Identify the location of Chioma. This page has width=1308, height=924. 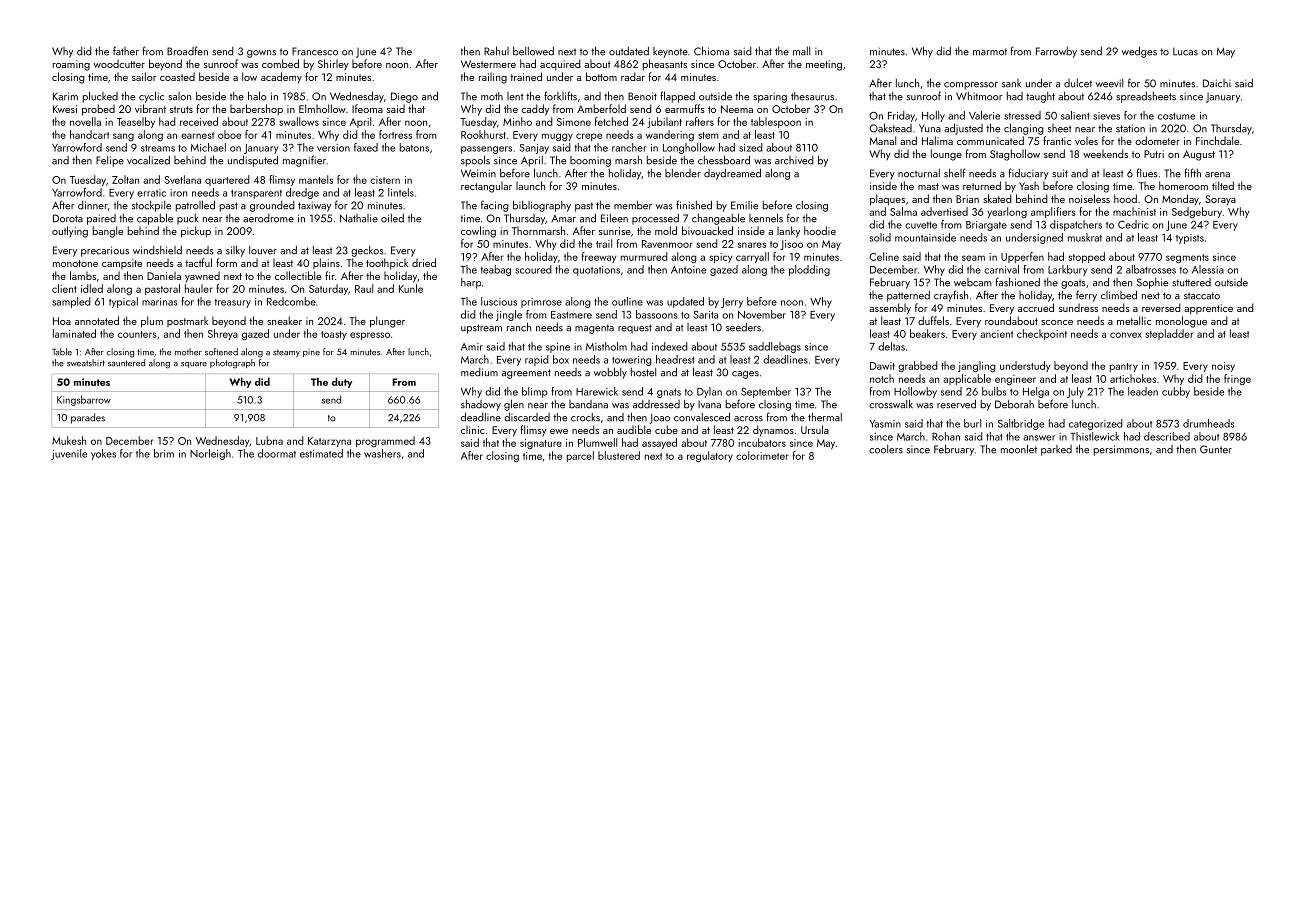
(711, 51).
